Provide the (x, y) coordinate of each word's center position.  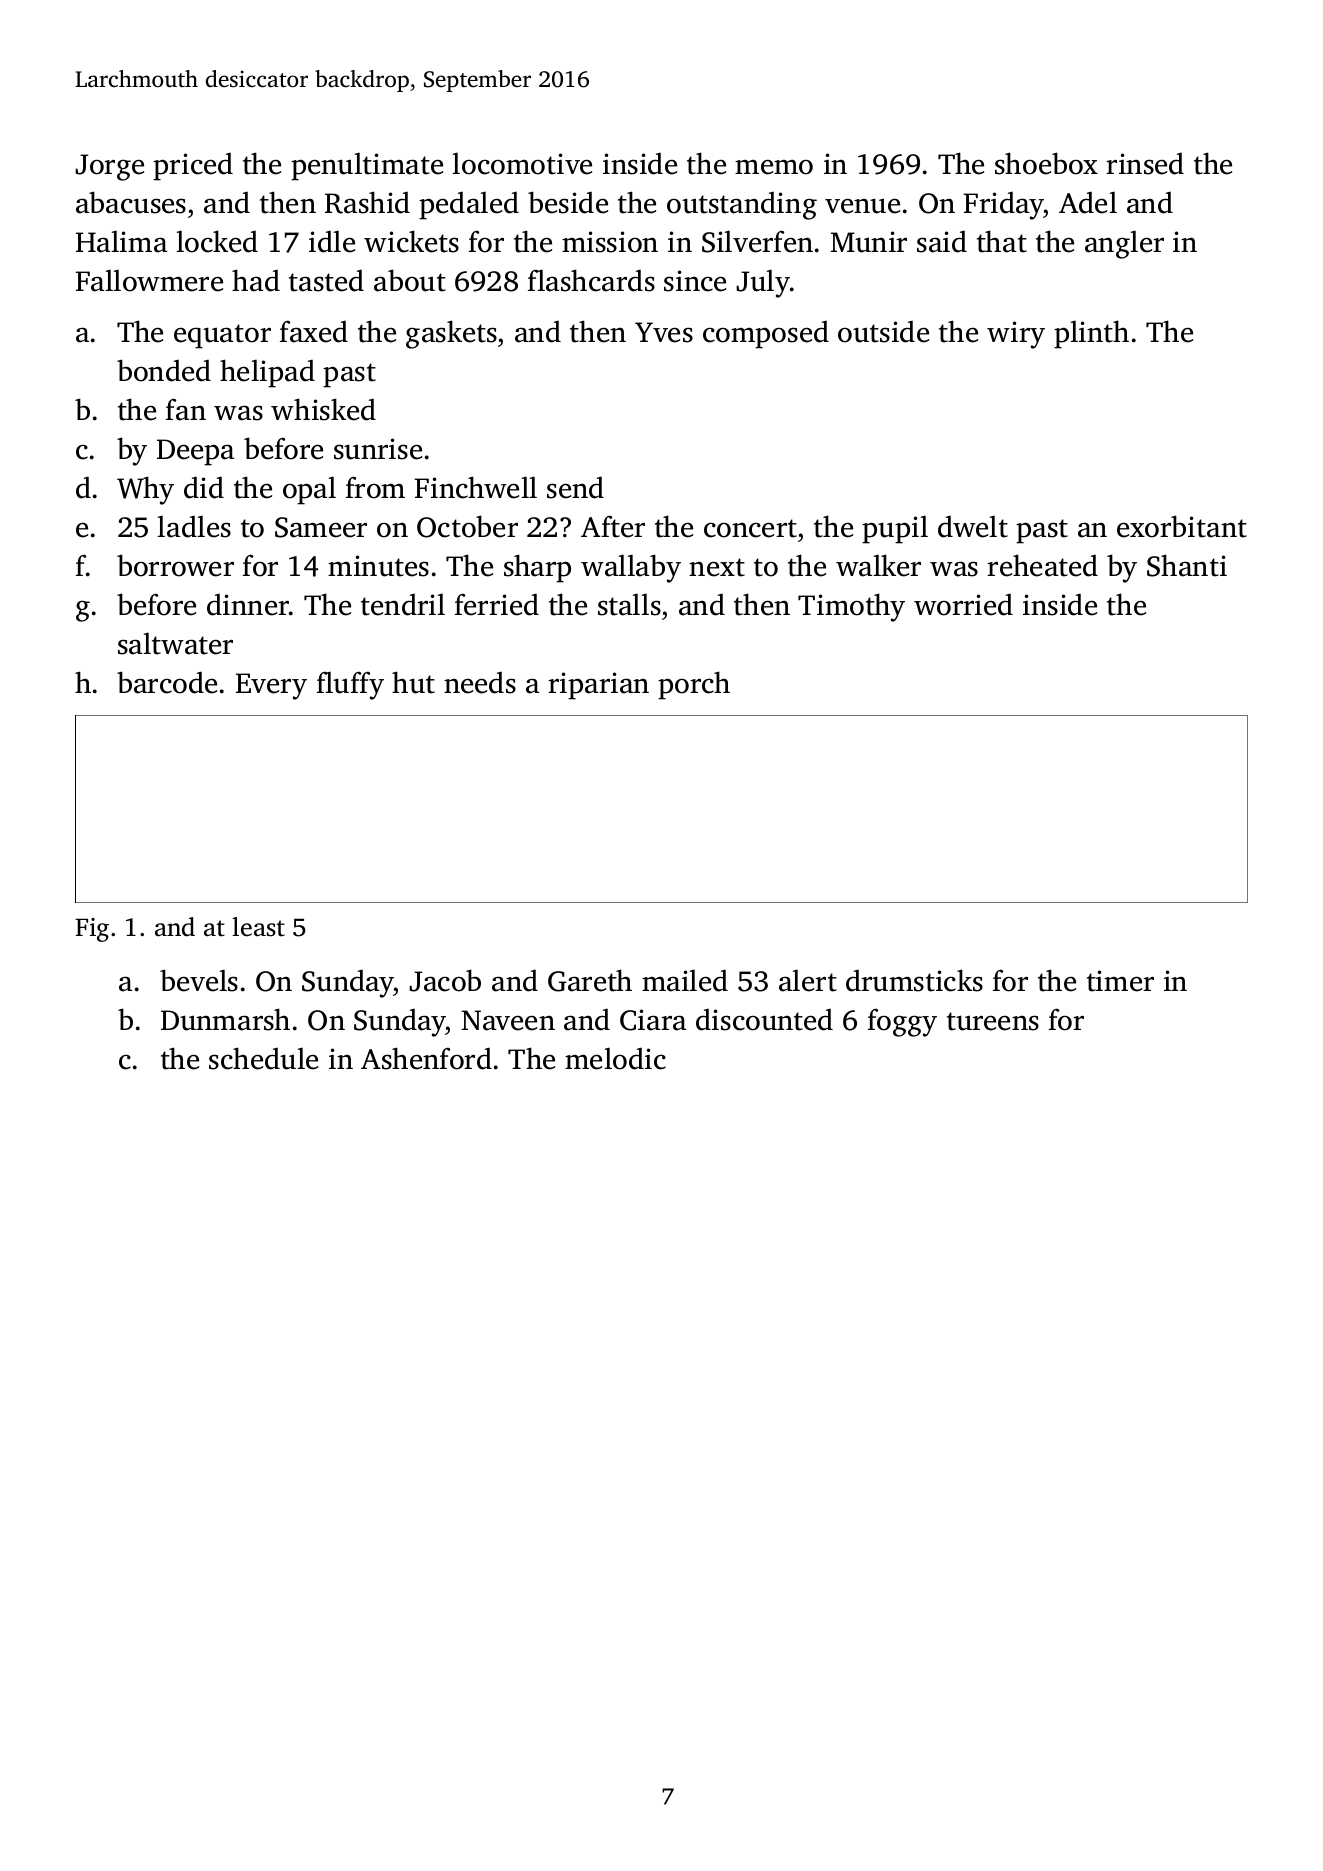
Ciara (653, 1020)
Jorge (109, 167)
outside (883, 331)
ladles (194, 526)
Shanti (1187, 565)
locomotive (522, 163)
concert (750, 528)
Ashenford (426, 1058)
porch (694, 685)
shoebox (1046, 163)
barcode (167, 682)
